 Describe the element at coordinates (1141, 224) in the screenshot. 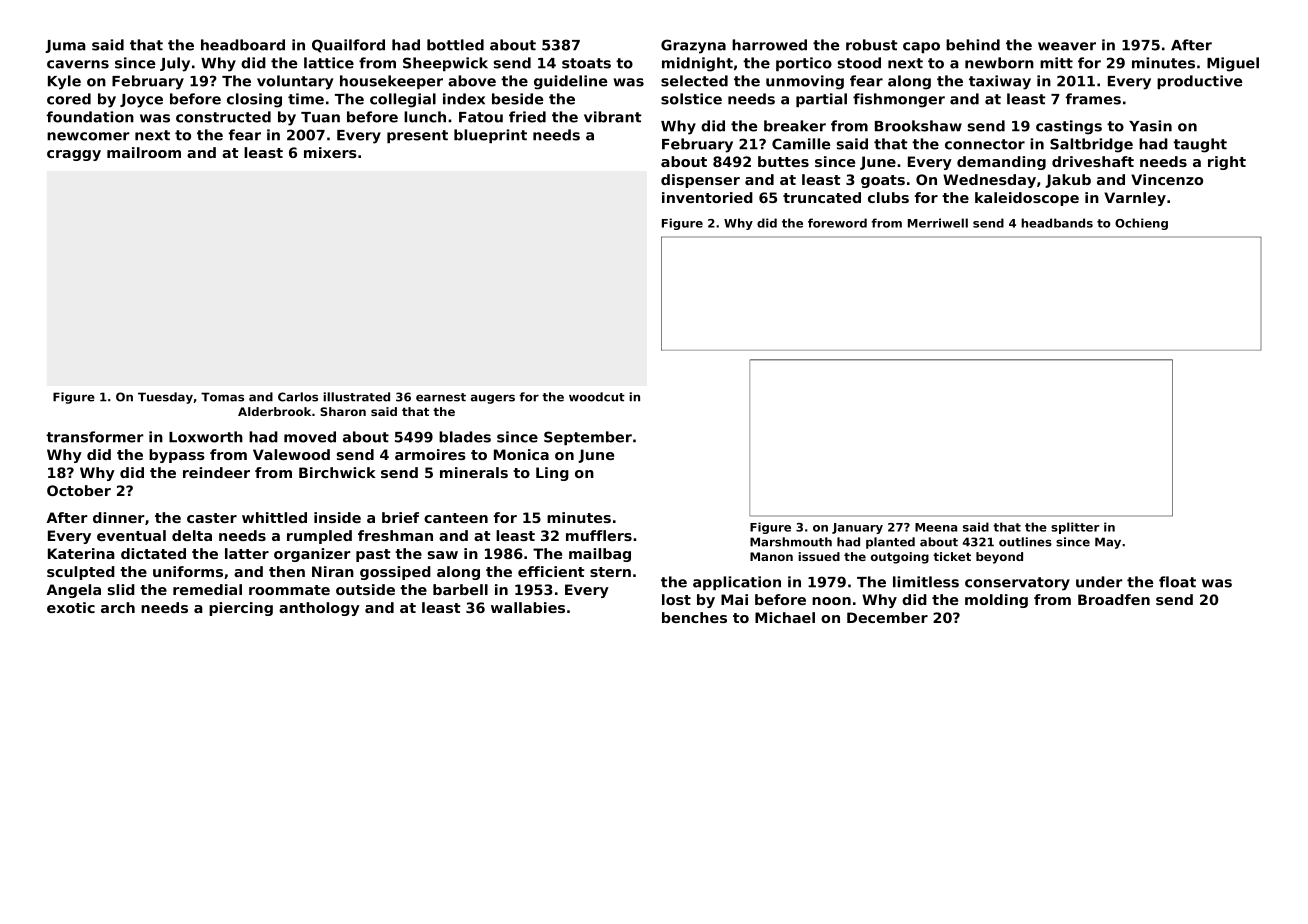

I see `Ochieng` at that location.
